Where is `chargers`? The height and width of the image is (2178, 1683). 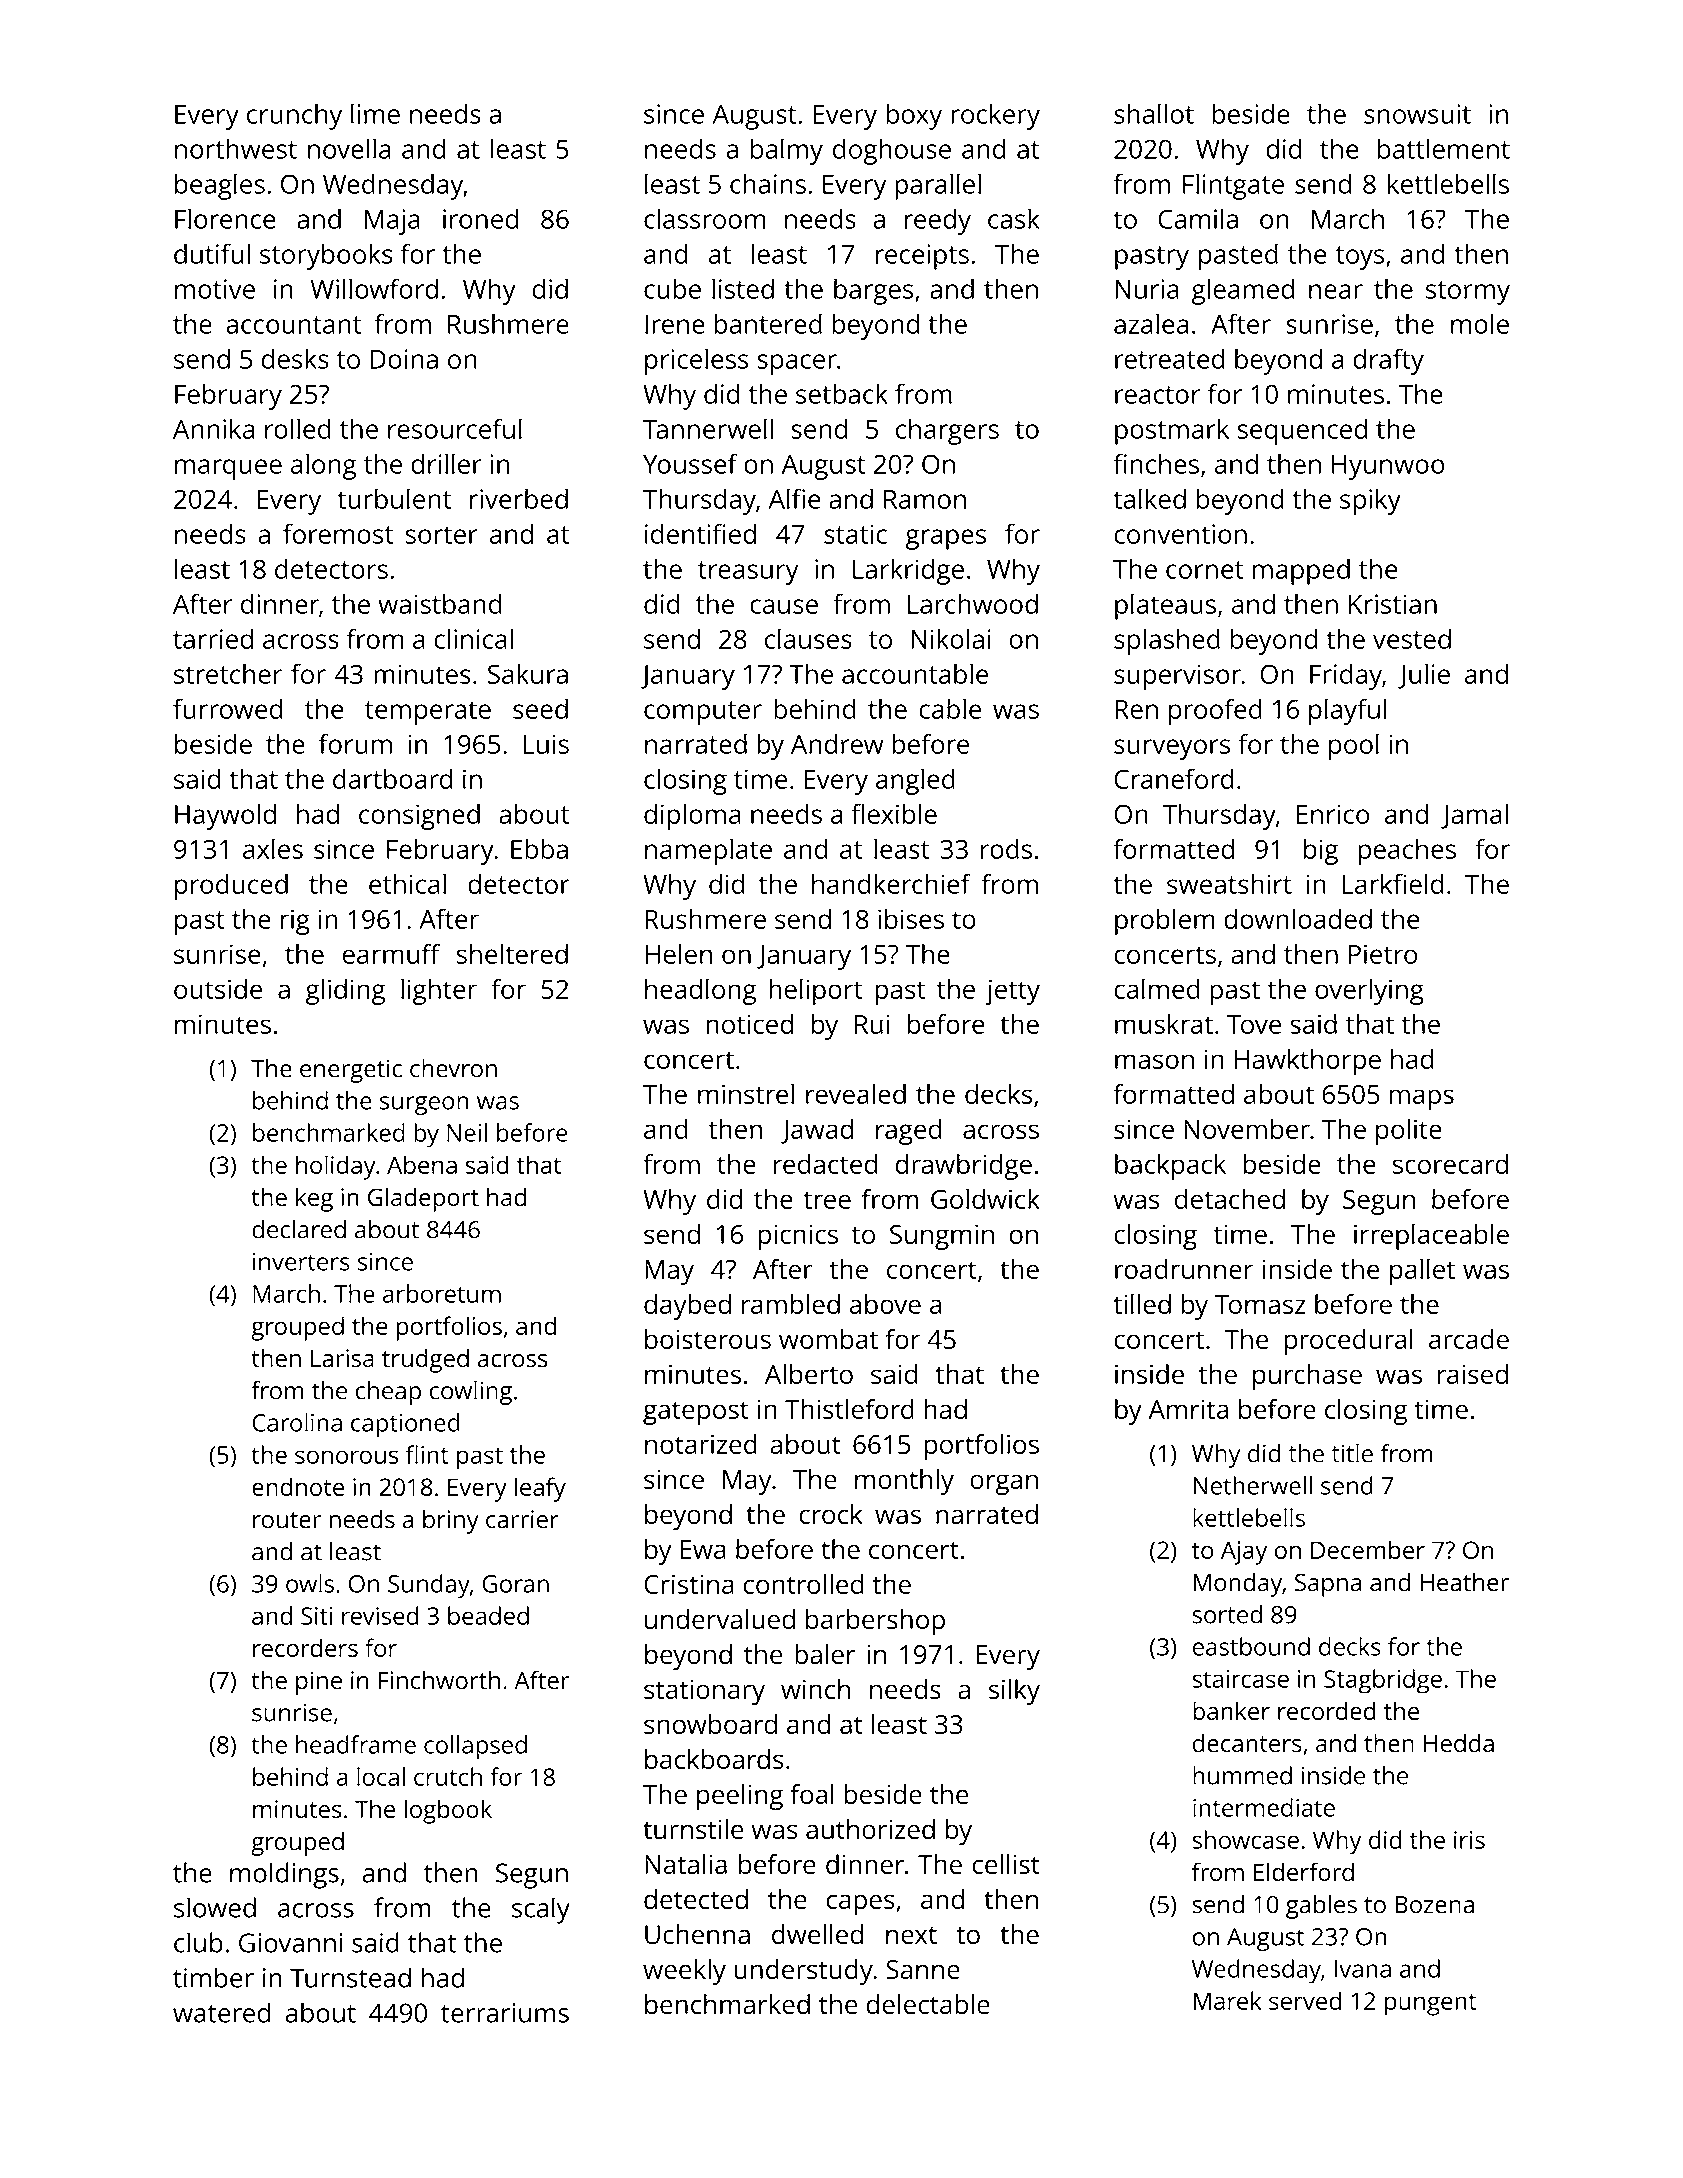
chargers is located at coordinates (947, 431).
